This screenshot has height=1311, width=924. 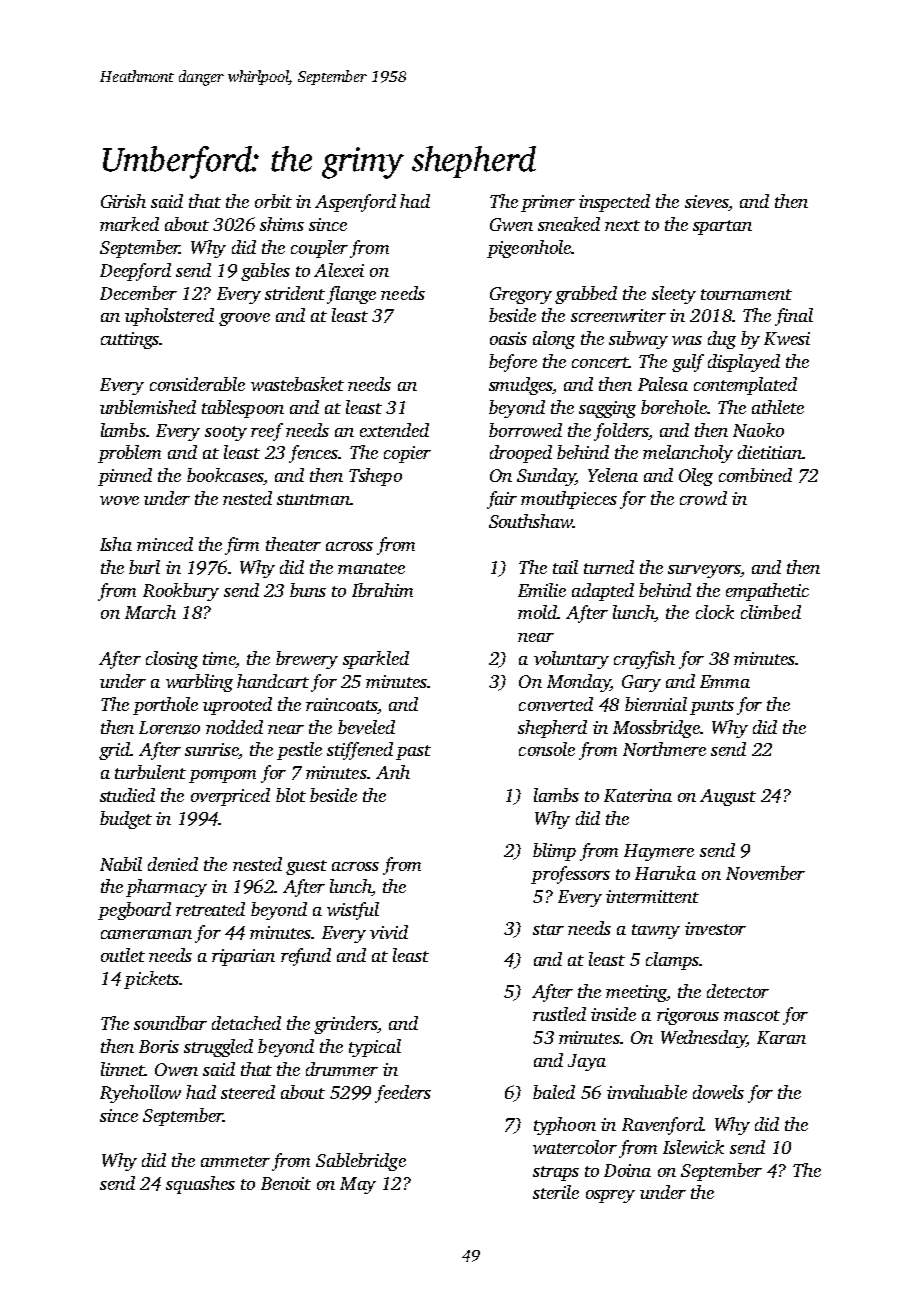 What do you see at coordinates (502, 500) in the screenshot?
I see `fair` at bounding box center [502, 500].
